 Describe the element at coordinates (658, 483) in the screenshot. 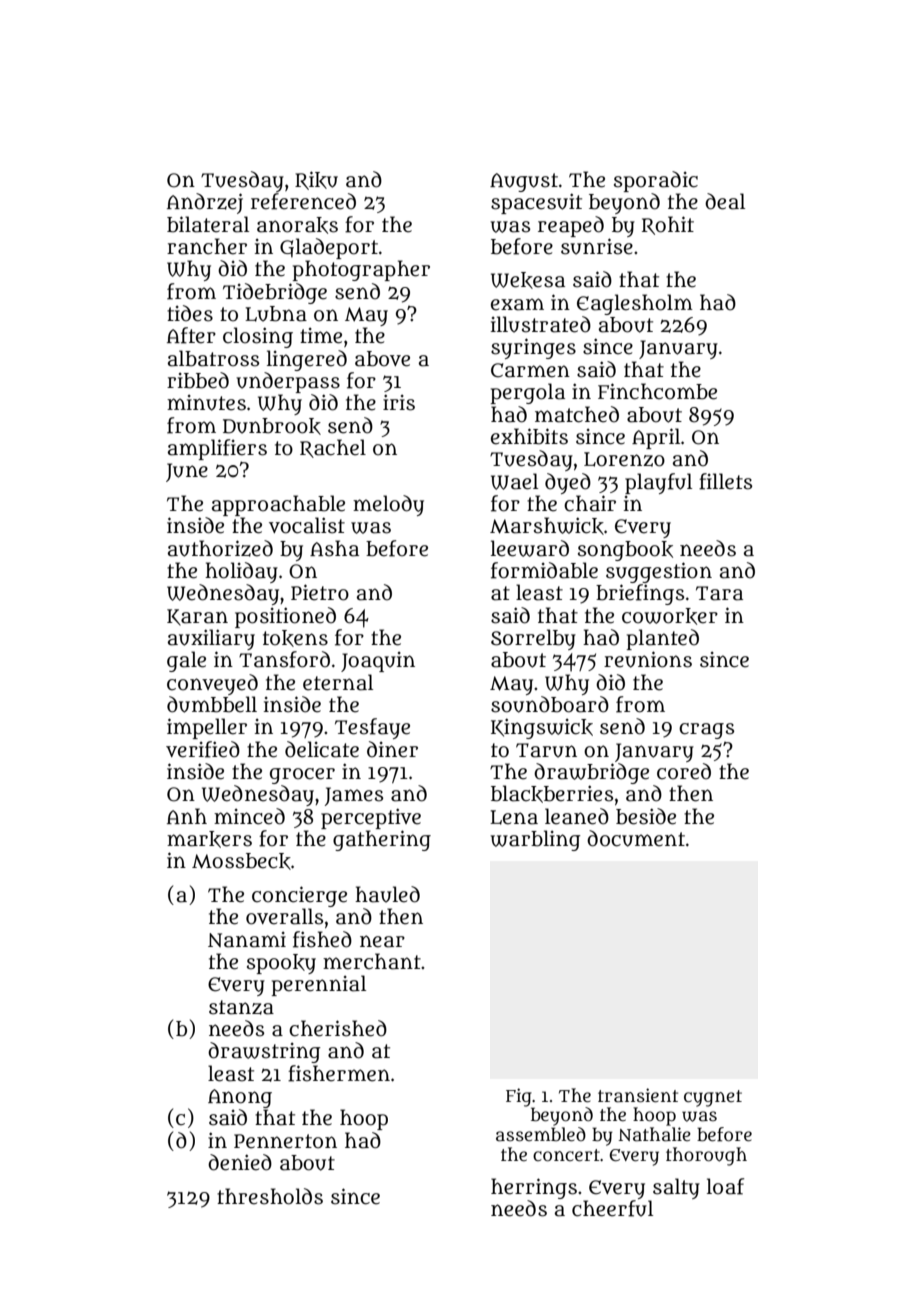

I see `playful` at that location.
